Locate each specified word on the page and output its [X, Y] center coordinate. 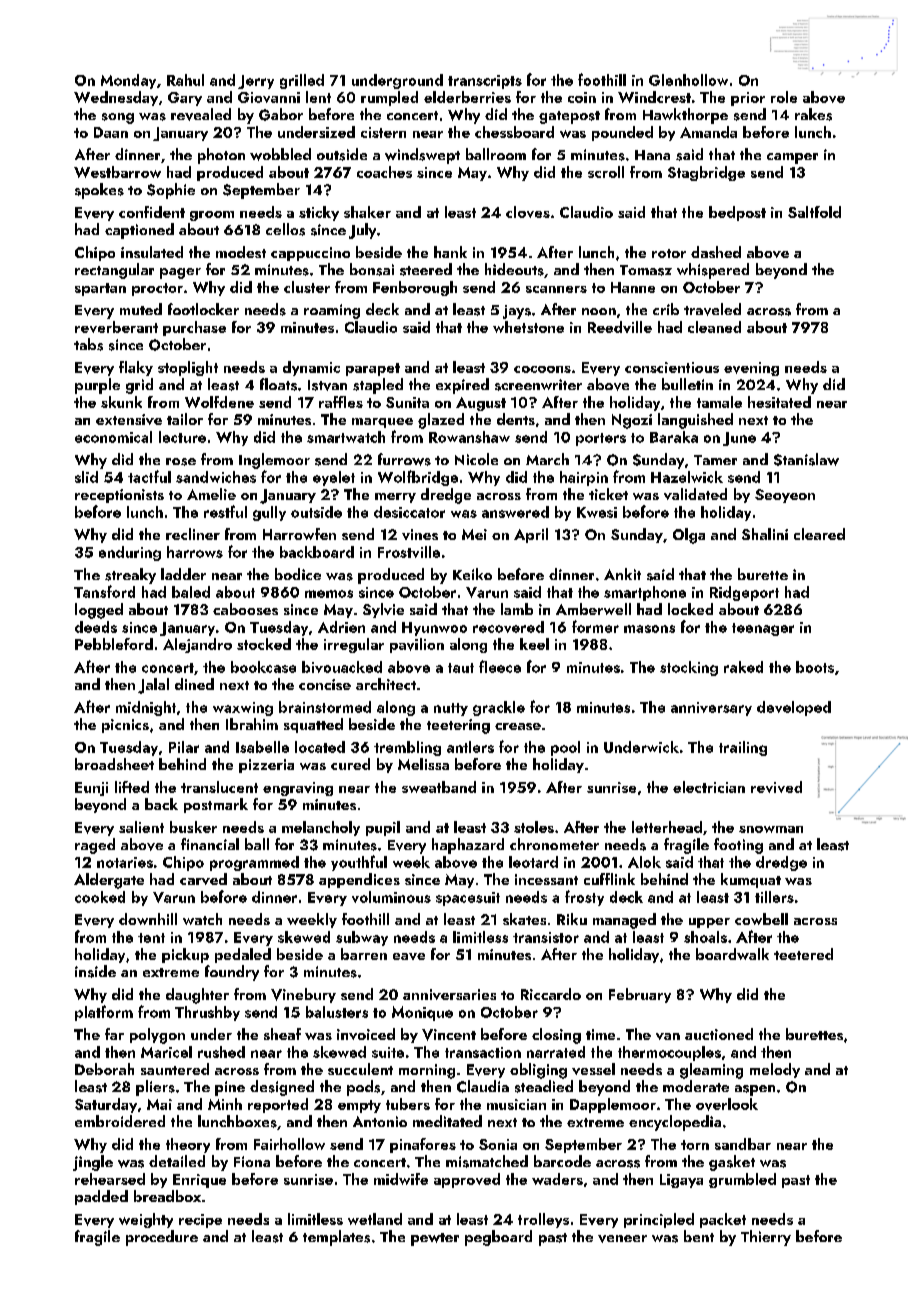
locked [690, 609]
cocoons [542, 369]
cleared [819, 534]
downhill [148, 919]
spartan [100, 289]
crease [518, 726]
